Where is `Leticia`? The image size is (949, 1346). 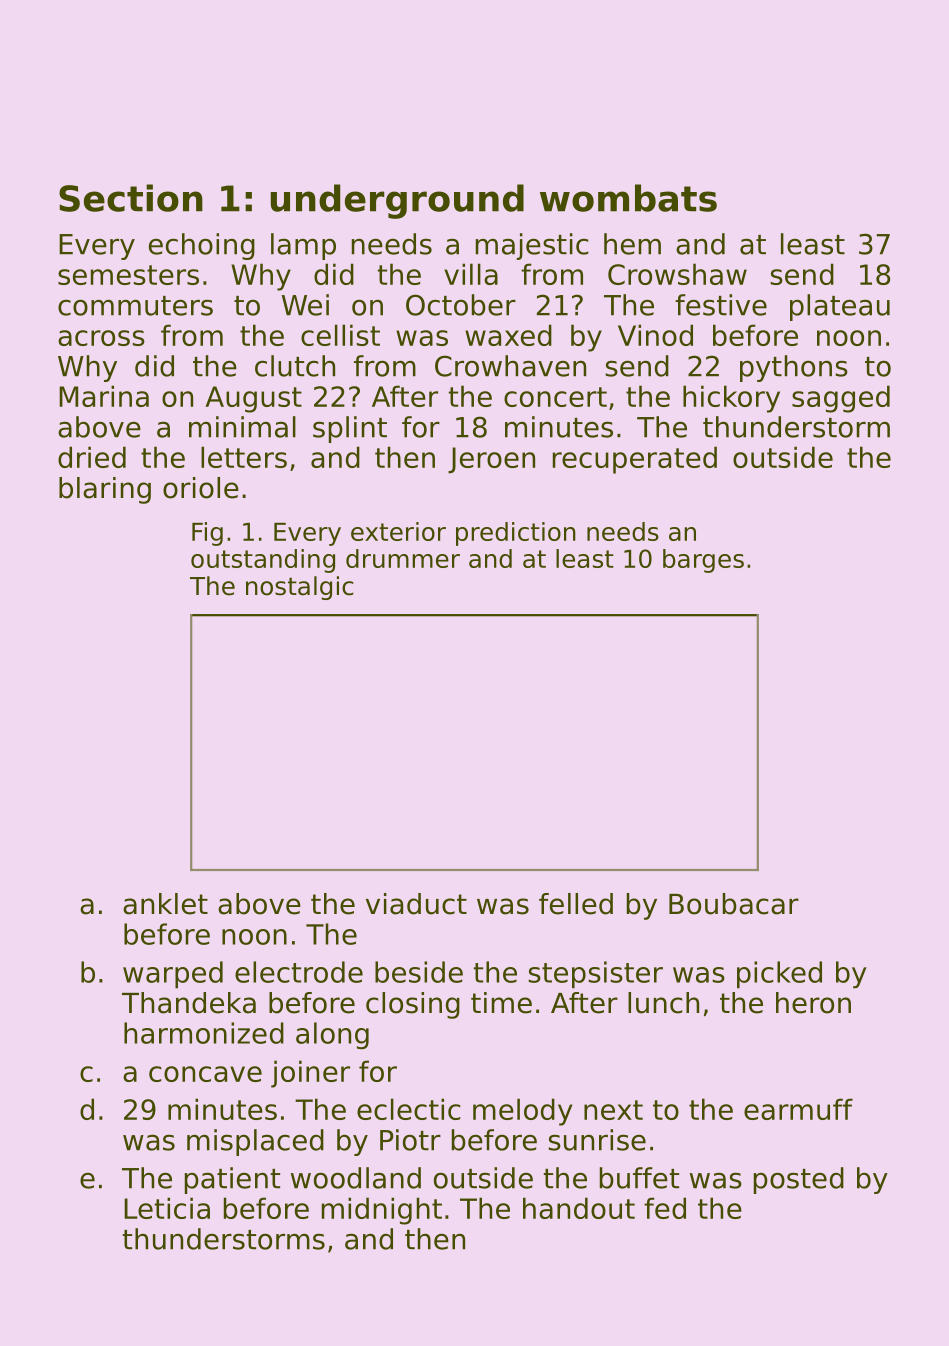 Leticia is located at coordinates (167, 1208).
